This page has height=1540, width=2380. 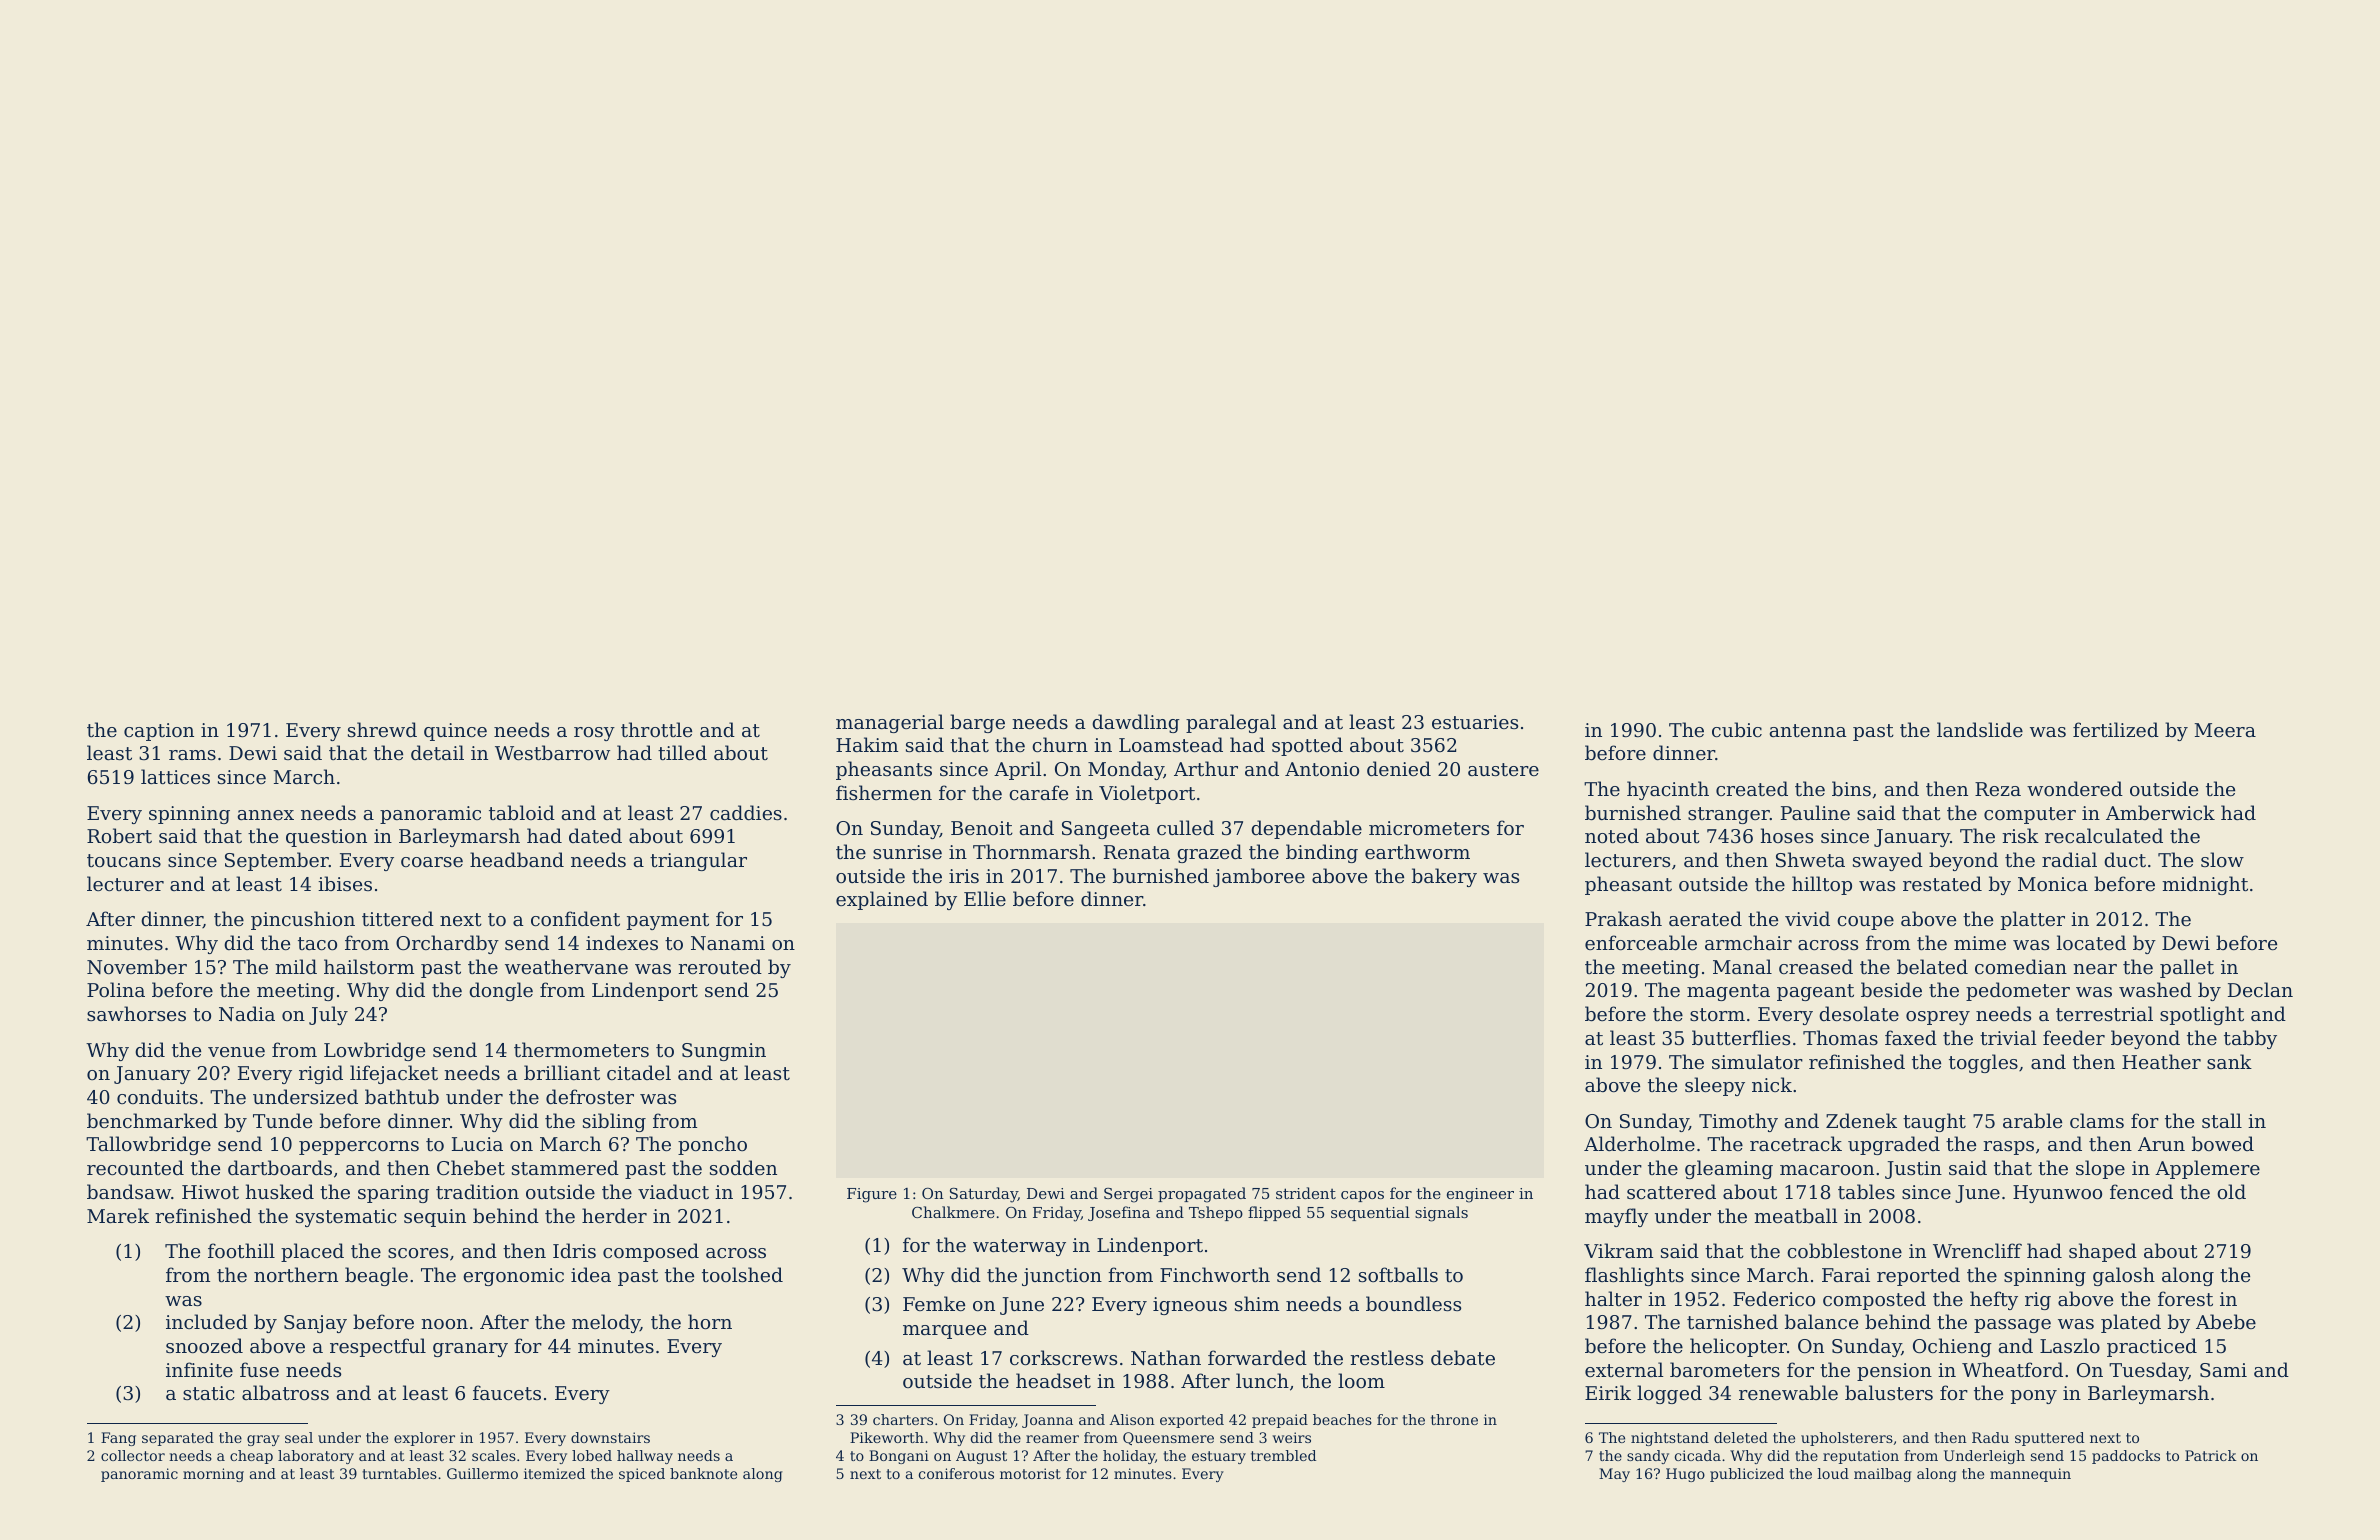 What do you see at coordinates (1741, 1037) in the page?
I see `butterflies` at bounding box center [1741, 1037].
